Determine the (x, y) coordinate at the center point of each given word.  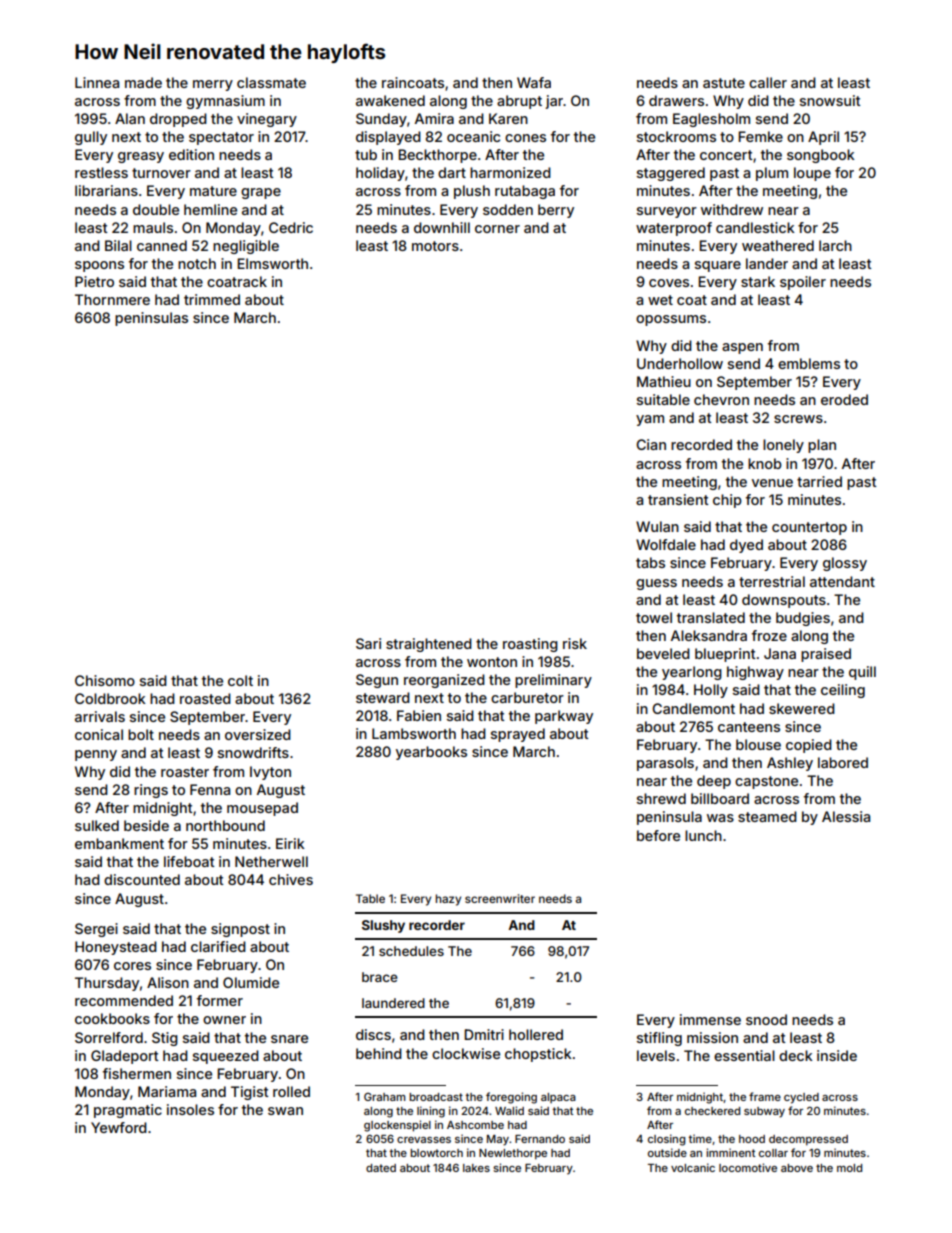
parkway (564, 717)
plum (772, 174)
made (143, 82)
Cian (651, 444)
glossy (845, 564)
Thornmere (112, 299)
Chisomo (105, 680)
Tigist (250, 1093)
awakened (390, 100)
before (658, 835)
